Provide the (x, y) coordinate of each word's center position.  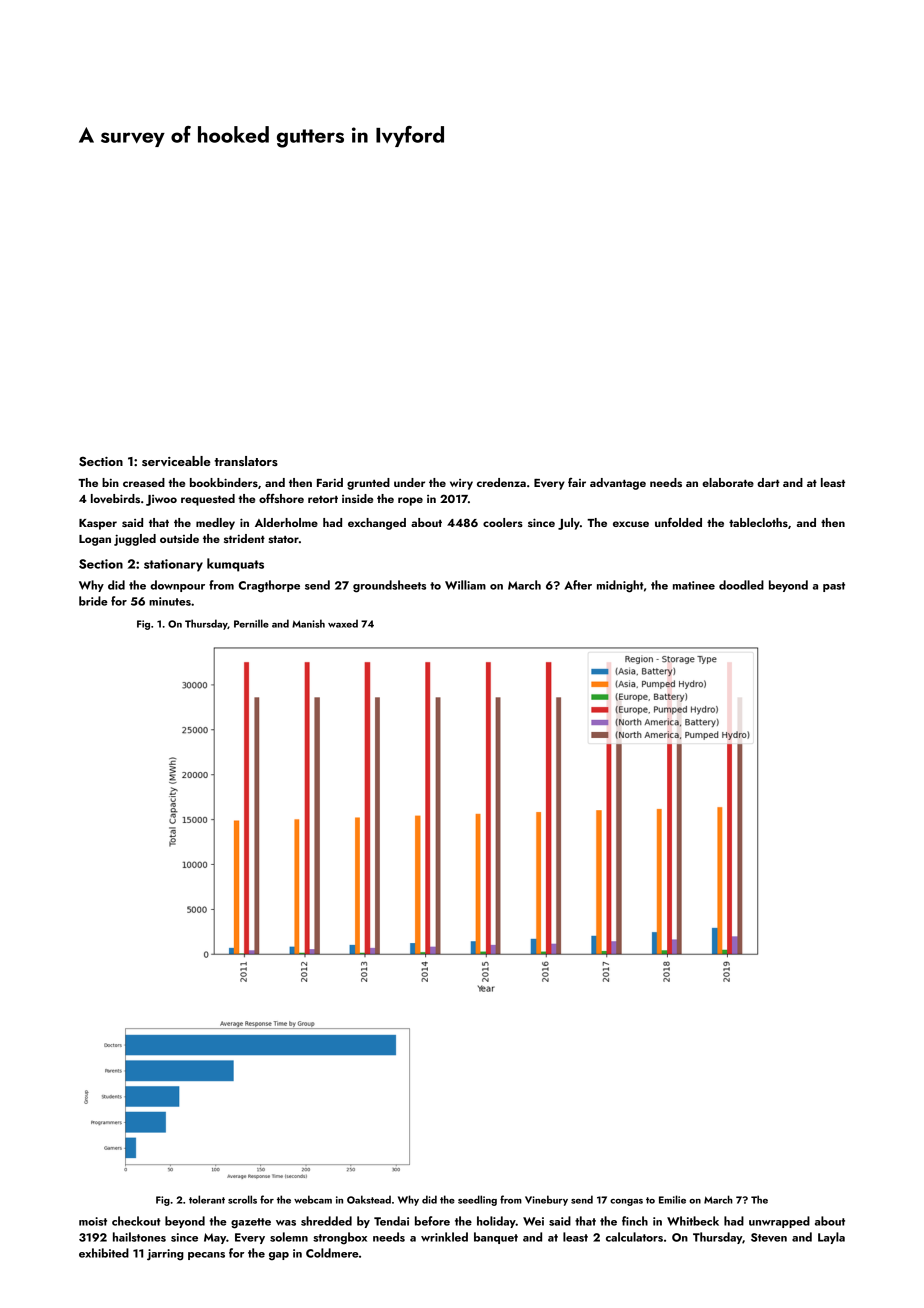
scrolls (242, 1199)
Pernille (251, 623)
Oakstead (369, 1199)
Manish (308, 623)
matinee (694, 585)
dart (768, 482)
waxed (343, 623)
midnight (620, 586)
